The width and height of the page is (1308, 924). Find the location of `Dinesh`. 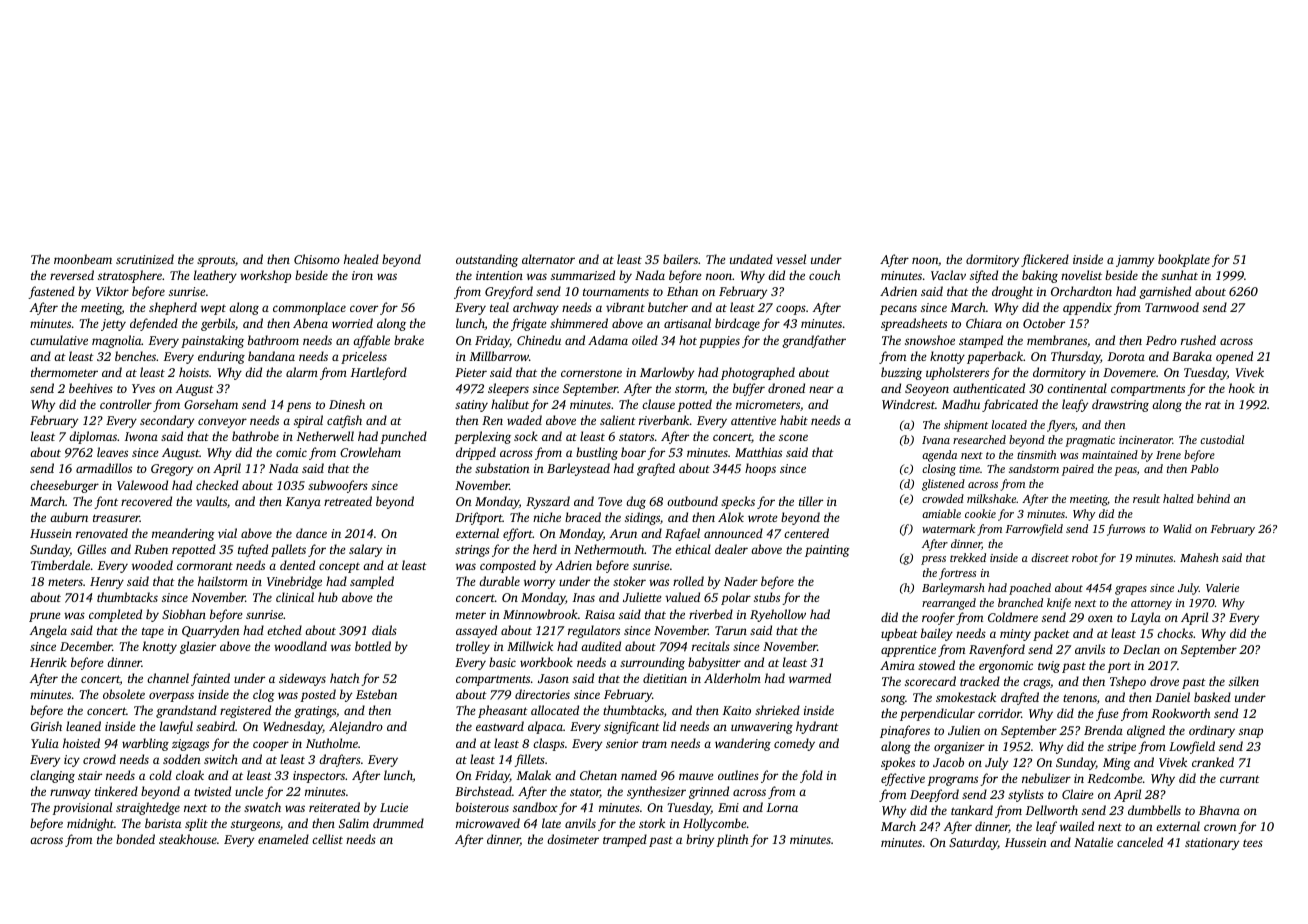

Dinesh is located at coordinates (347, 404).
